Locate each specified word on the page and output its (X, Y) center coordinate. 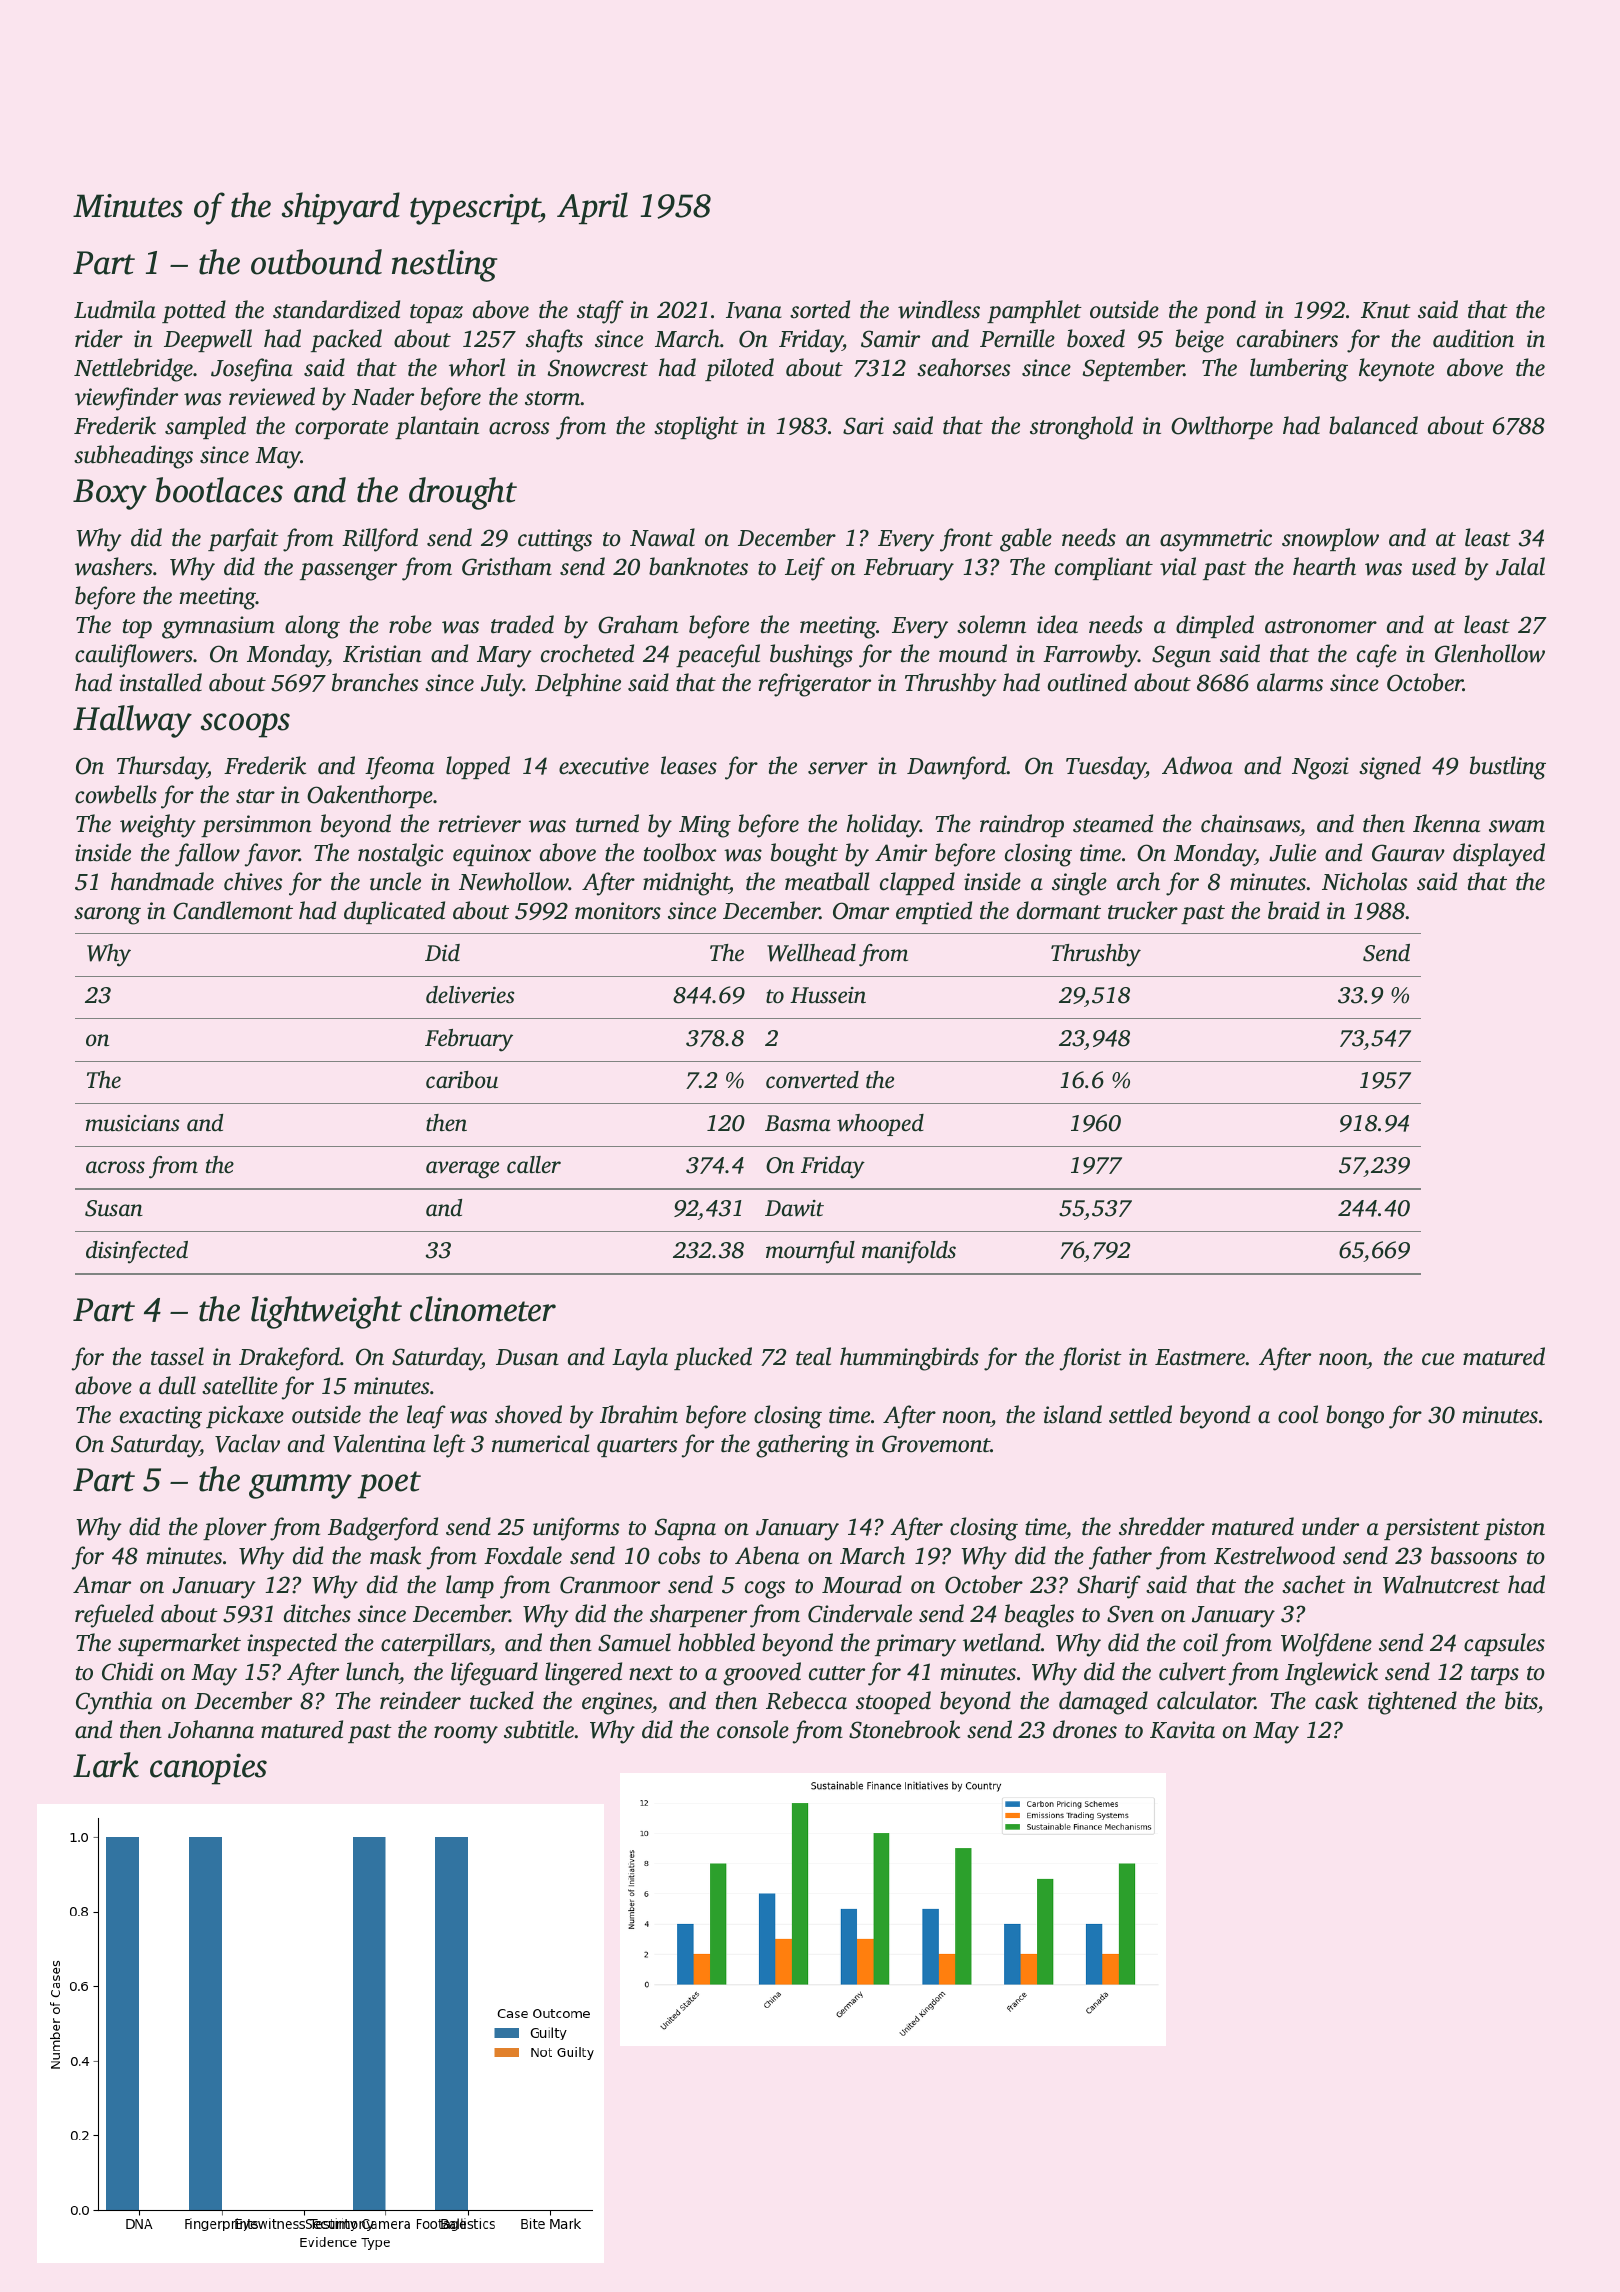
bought (804, 855)
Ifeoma (399, 768)
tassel (177, 1356)
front (966, 540)
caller (534, 1165)
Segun (1181, 656)
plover (235, 1528)
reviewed (272, 396)
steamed (1113, 823)
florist (1091, 1359)
